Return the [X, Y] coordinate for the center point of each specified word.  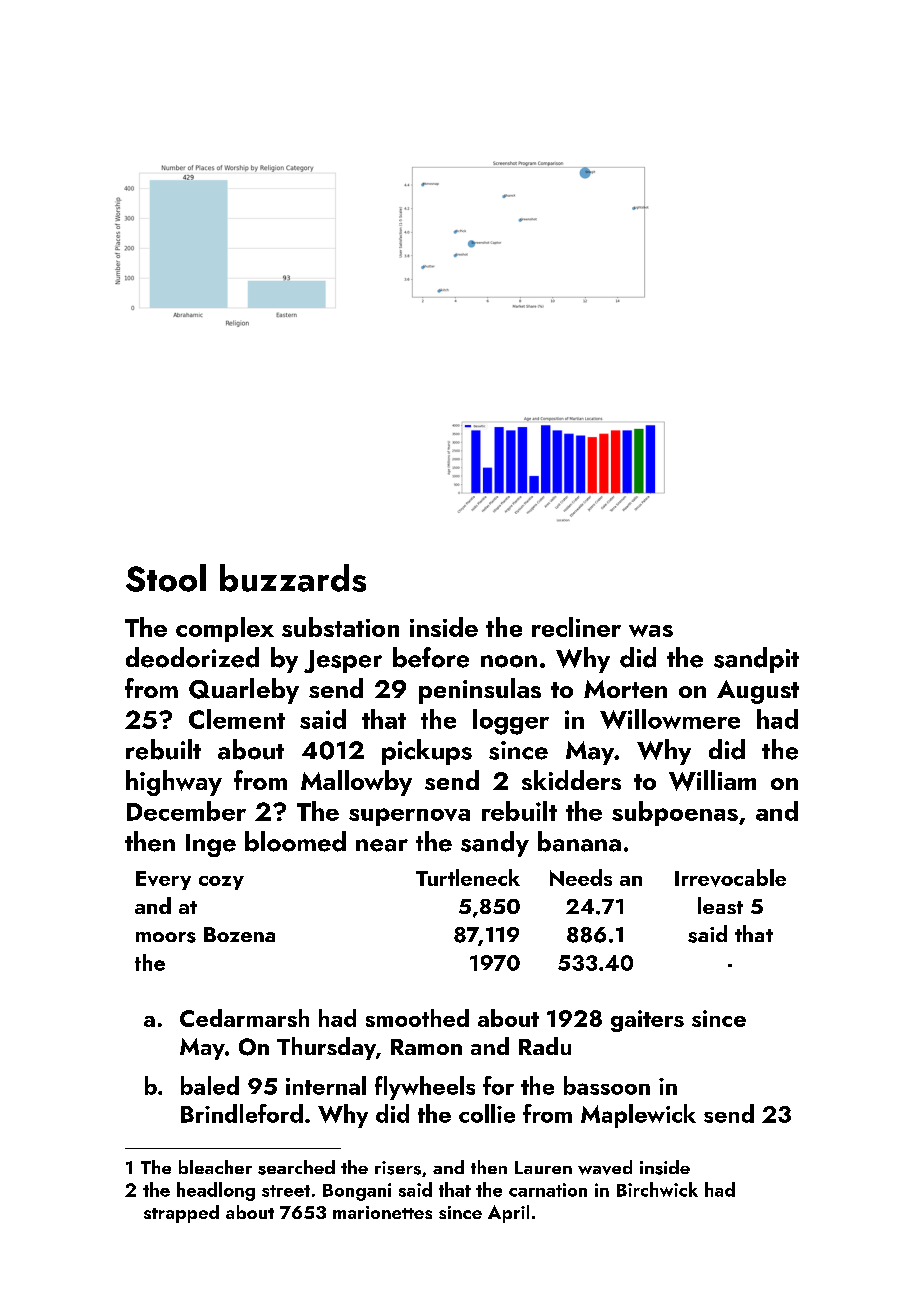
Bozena [239, 934]
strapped [181, 1214]
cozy [221, 883]
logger [511, 722]
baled [210, 1085]
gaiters [647, 1021]
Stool [166, 578]
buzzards [293, 578]
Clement [237, 719]
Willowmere [670, 719]
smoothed [417, 1018]
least [720, 905]
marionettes [382, 1212]
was [651, 631]
